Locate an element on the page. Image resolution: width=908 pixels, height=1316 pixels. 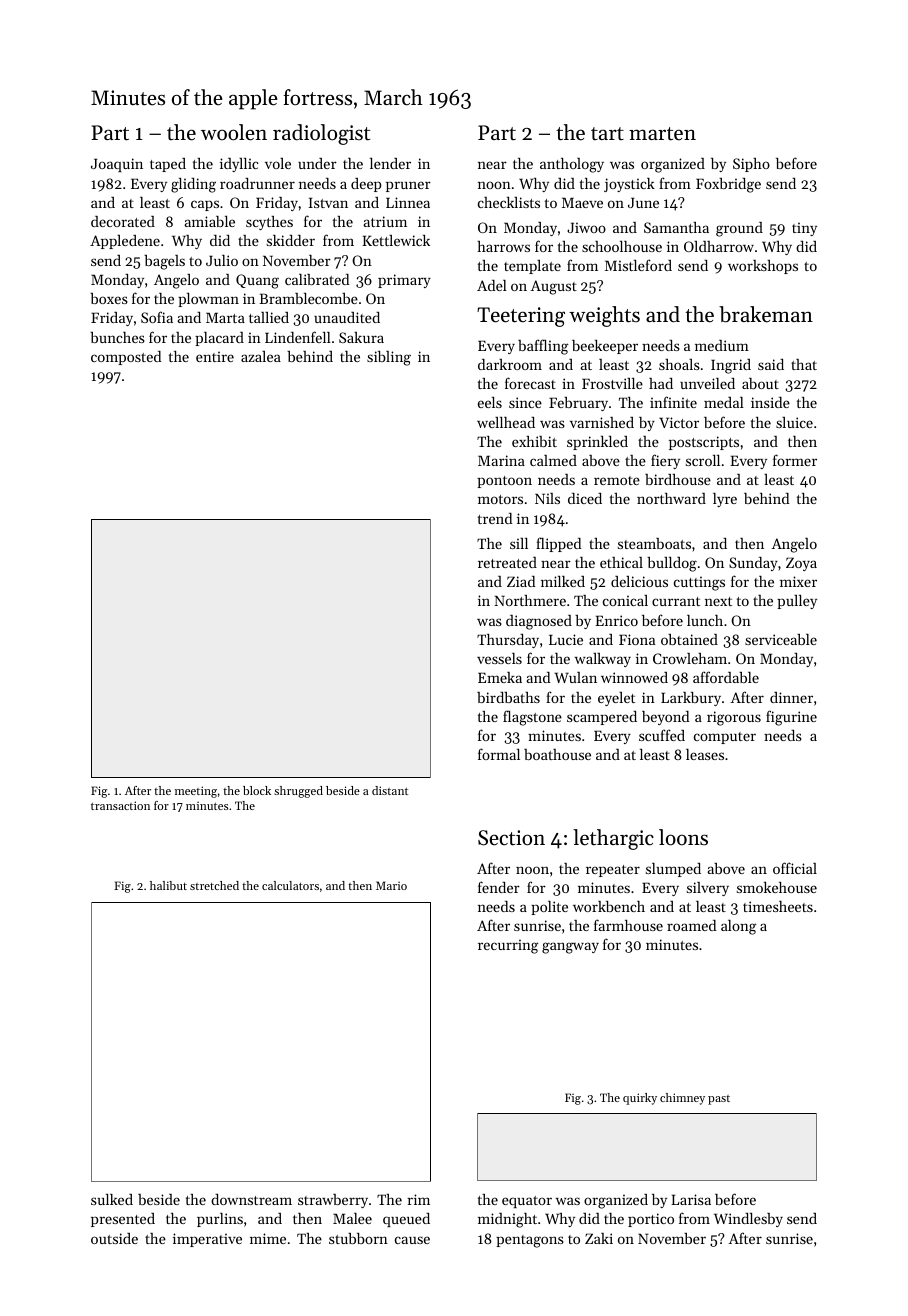
eels is located at coordinates (490, 402).
